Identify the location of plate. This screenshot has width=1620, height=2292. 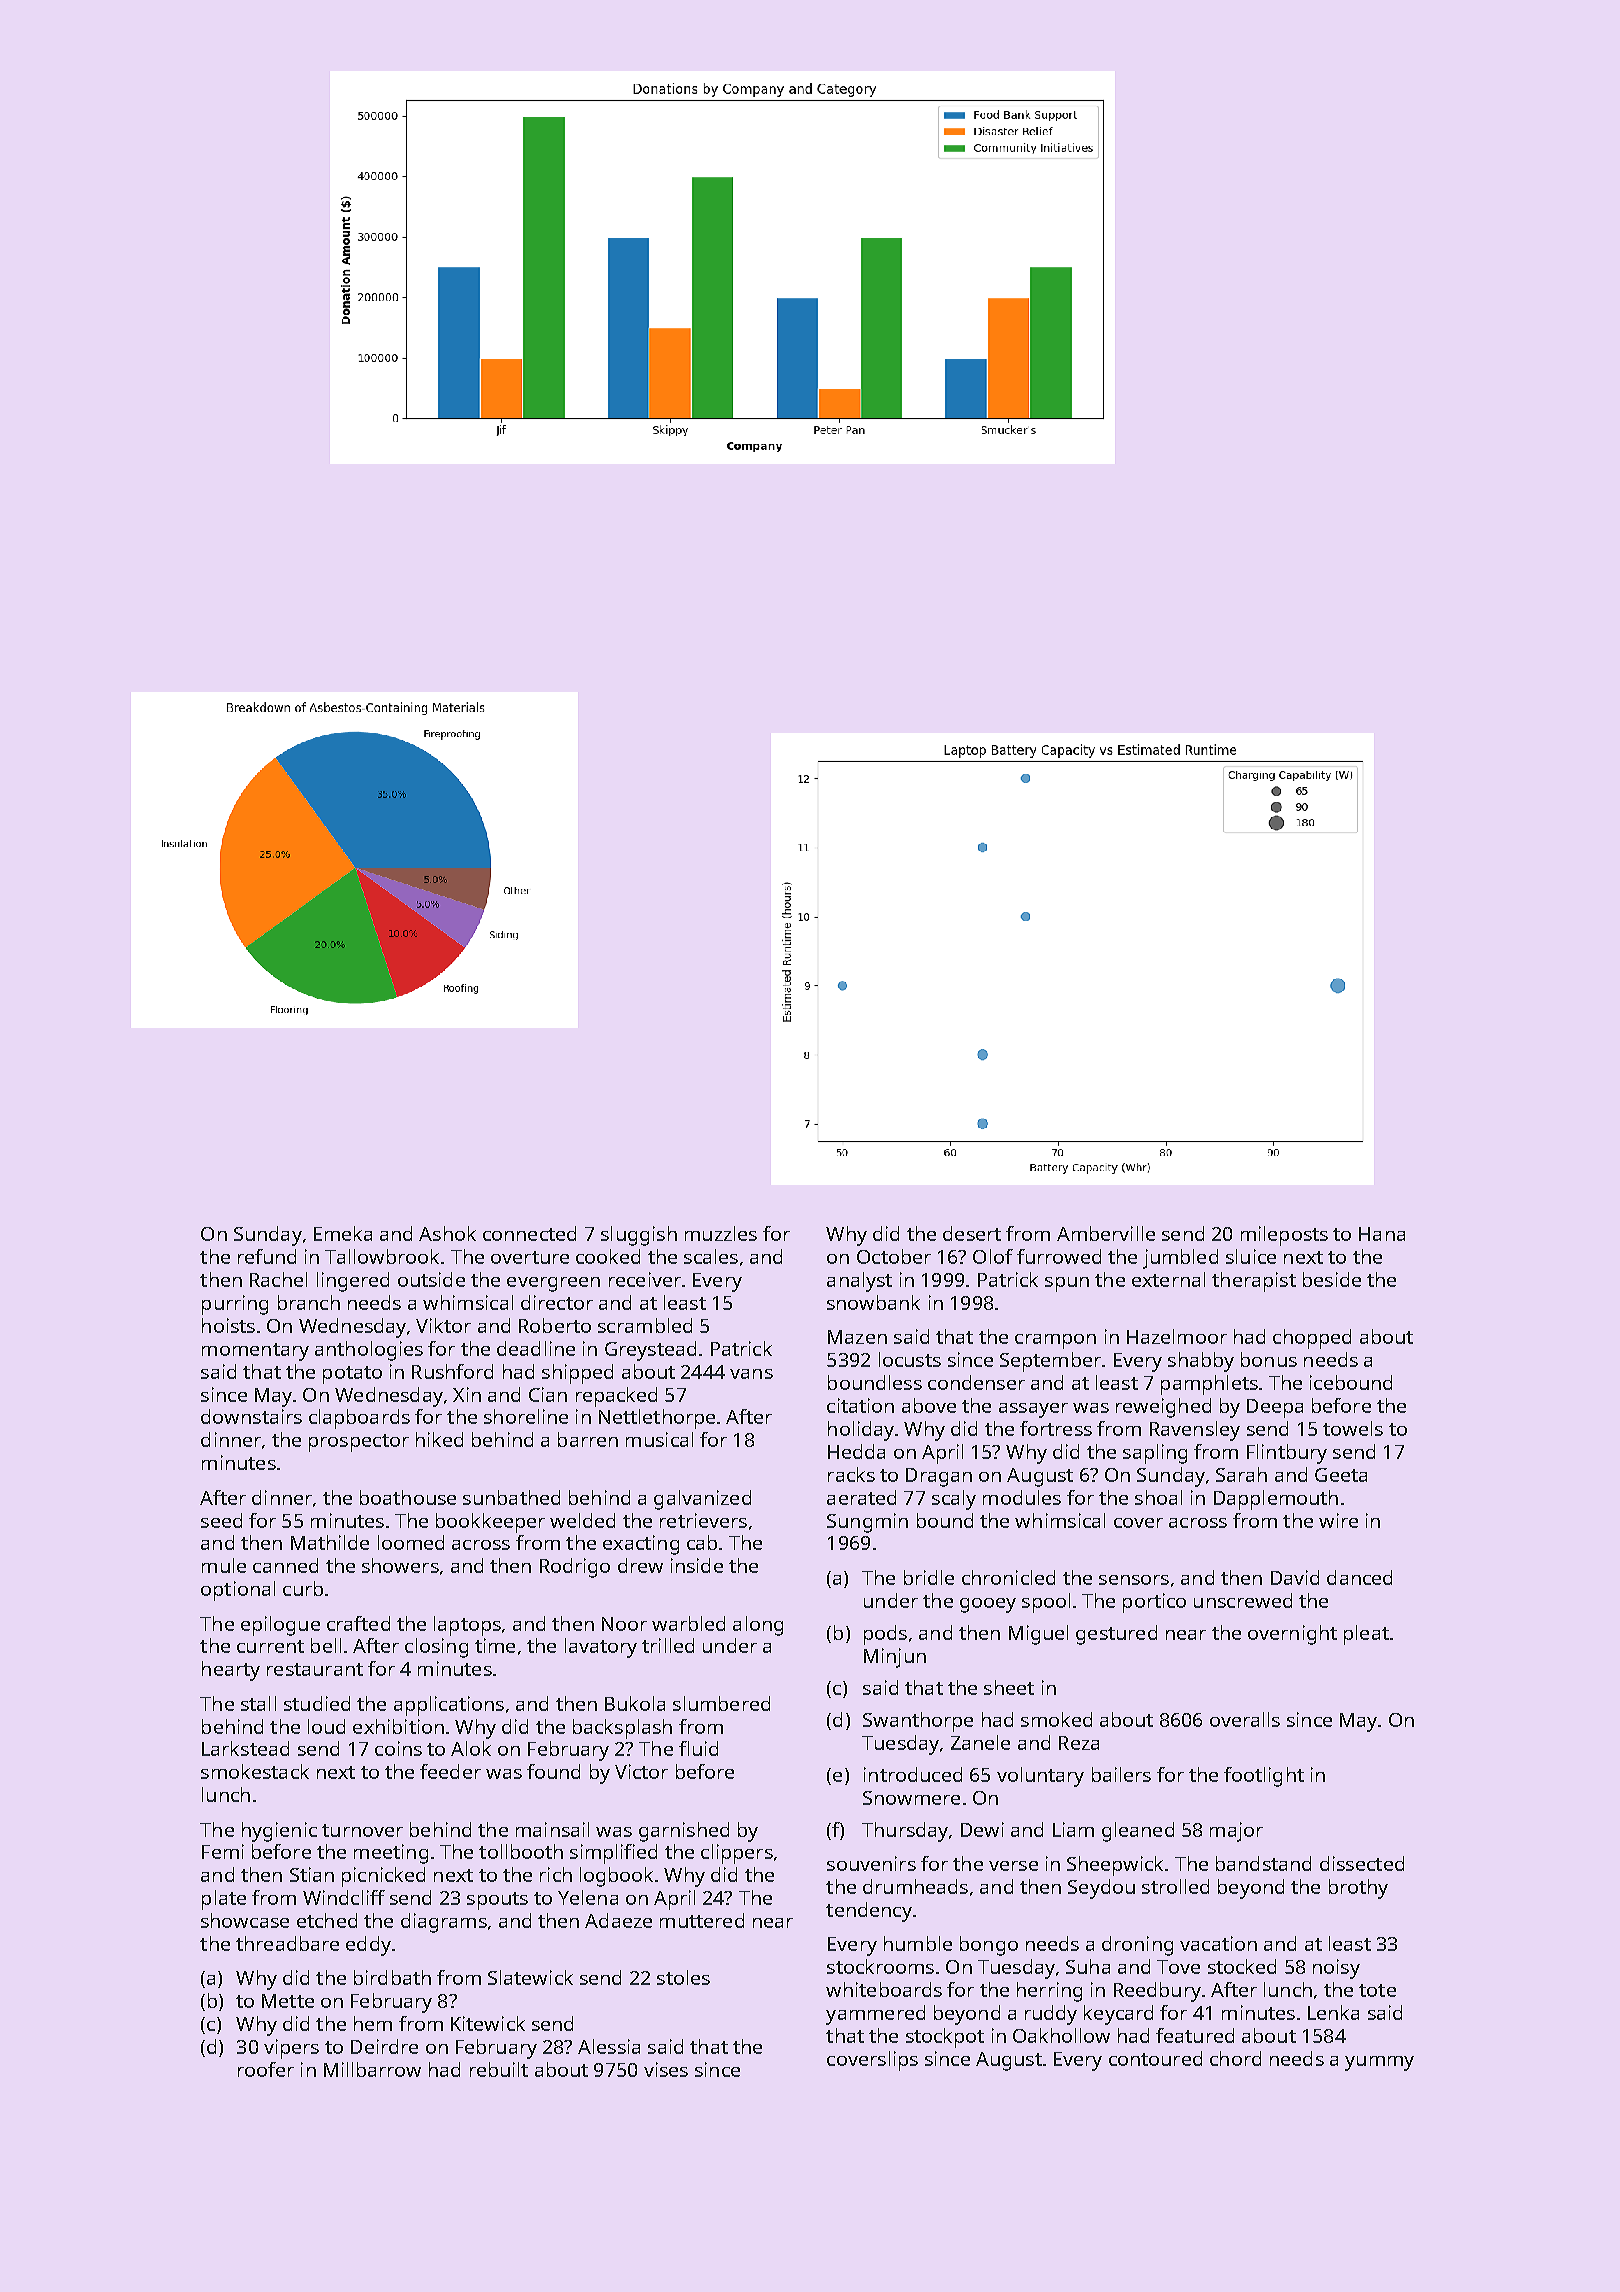
(224, 1900).
